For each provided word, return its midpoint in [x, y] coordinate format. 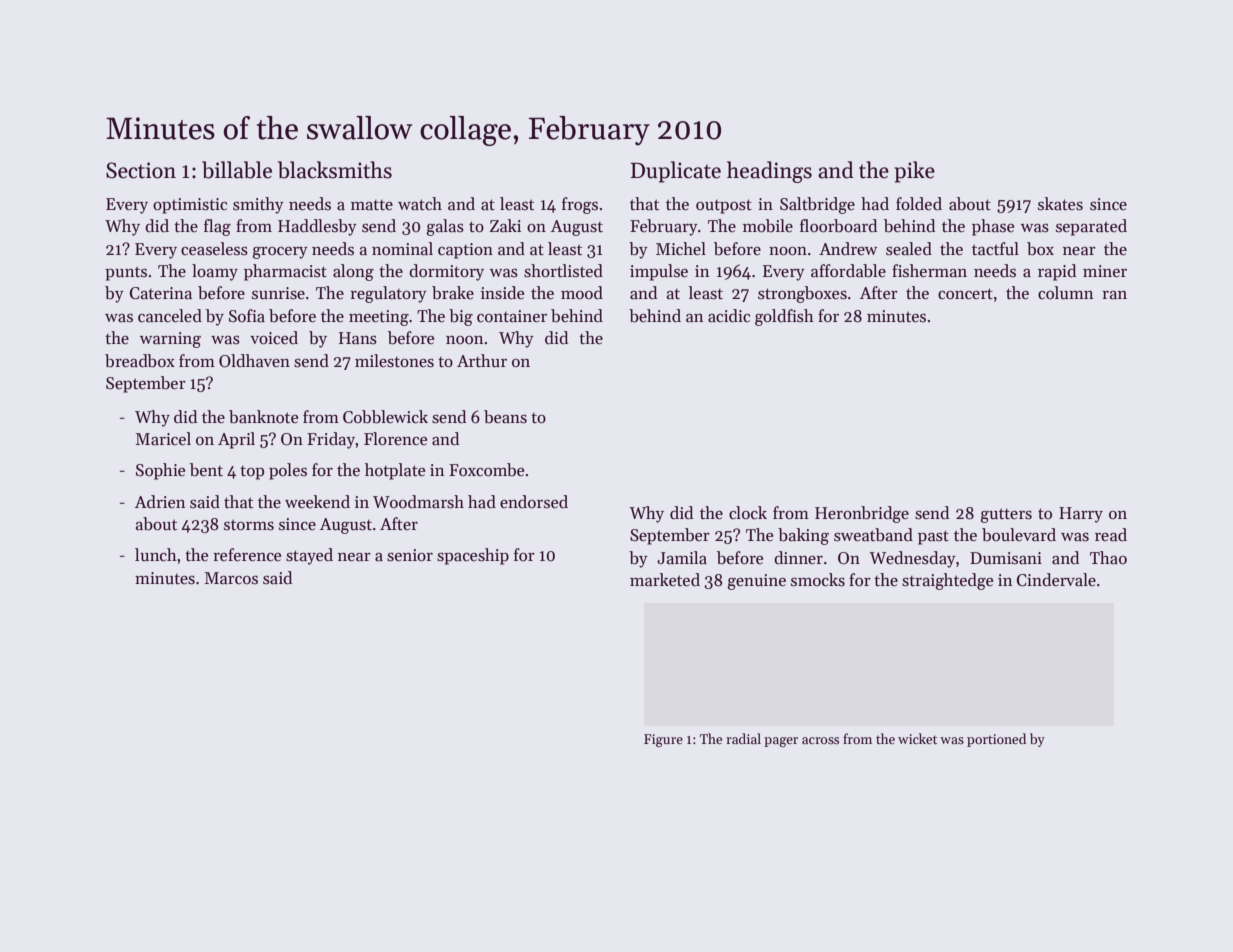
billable [237, 170]
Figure [663, 740]
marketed [665, 580]
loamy [215, 272]
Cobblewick [385, 417]
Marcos [231, 578]
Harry [1081, 515]
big [461, 317]
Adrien [160, 502]
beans [505, 417]
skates [1060, 204]
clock [748, 513]
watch [420, 204]
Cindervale [1056, 580]
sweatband [873, 535]
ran [1114, 295]
